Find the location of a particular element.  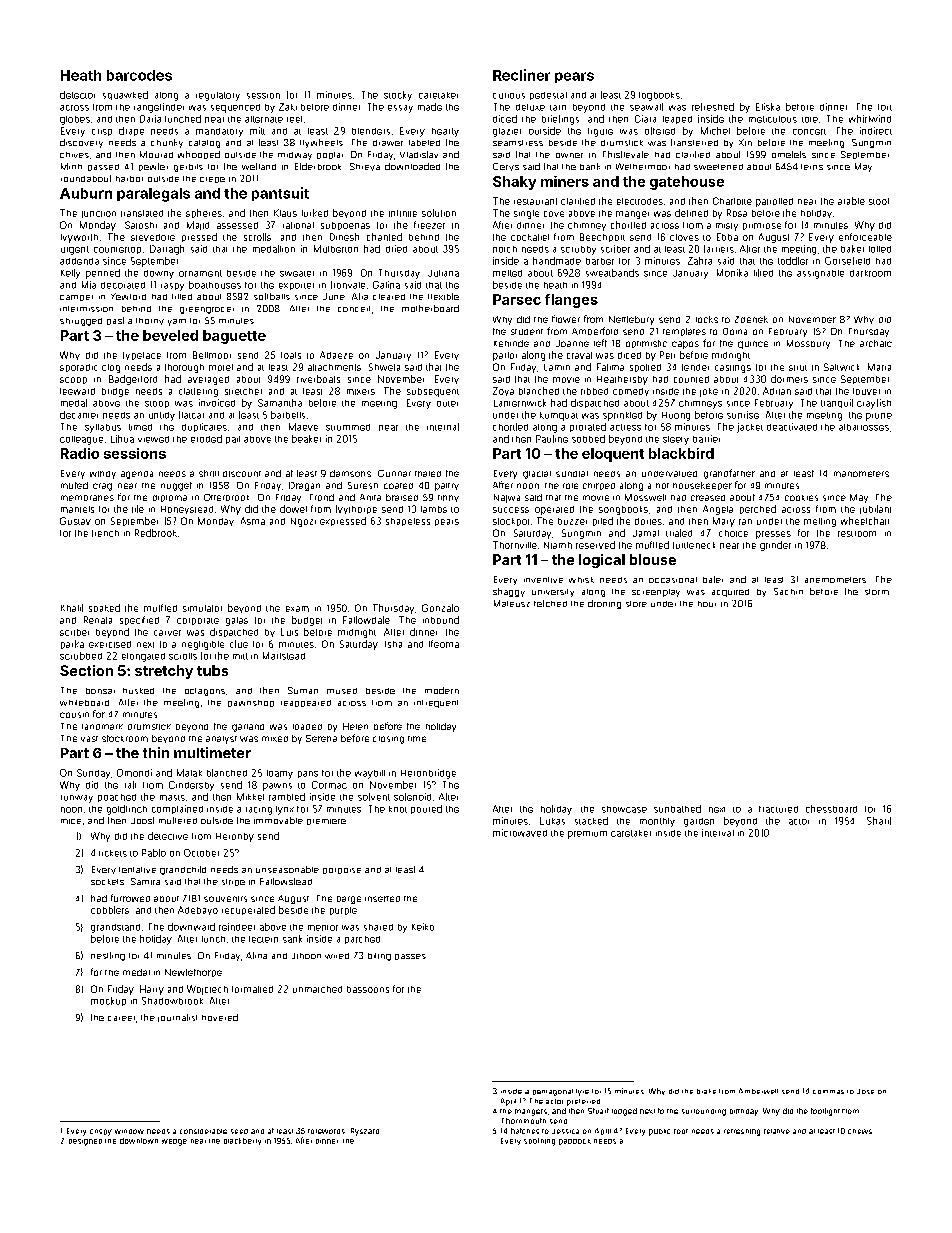

cookies is located at coordinates (801, 498).
